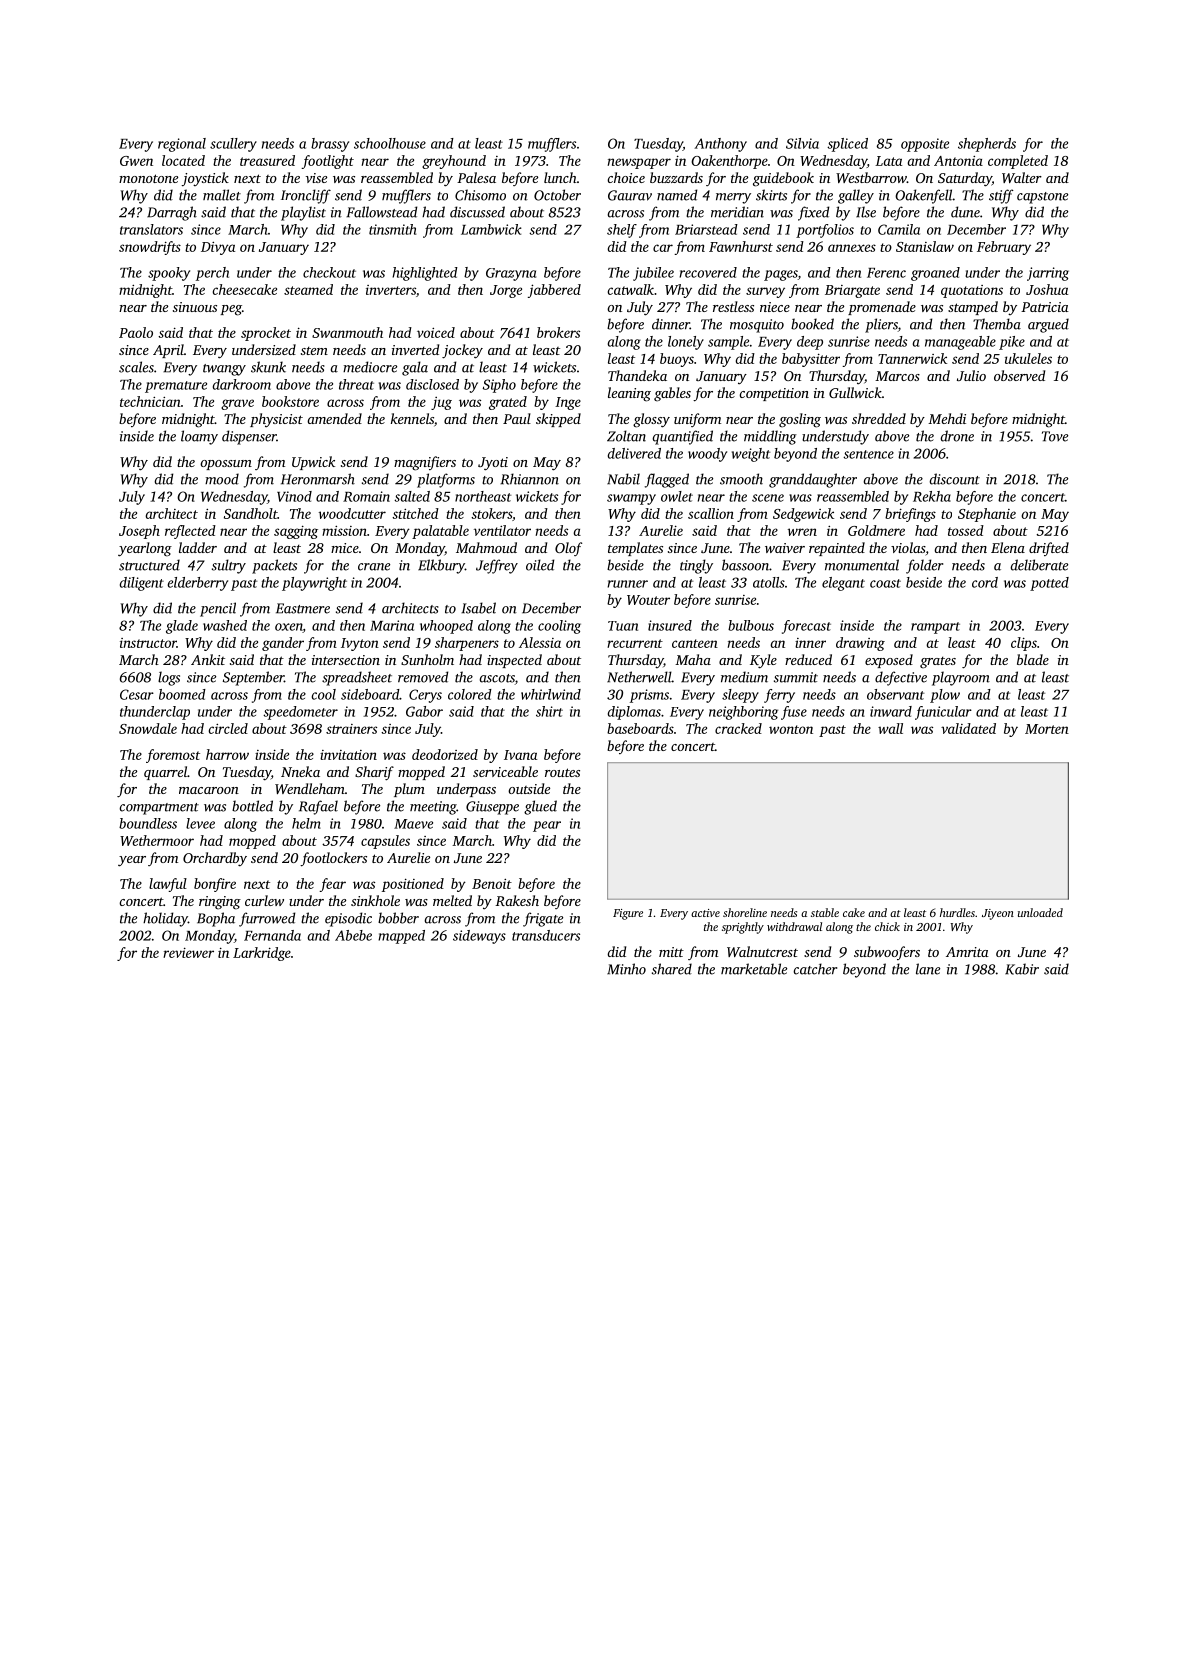 This screenshot has width=1188, height=1680. Describe the element at coordinates (954, 479) in the screenshot. I see `discount` at that location.
